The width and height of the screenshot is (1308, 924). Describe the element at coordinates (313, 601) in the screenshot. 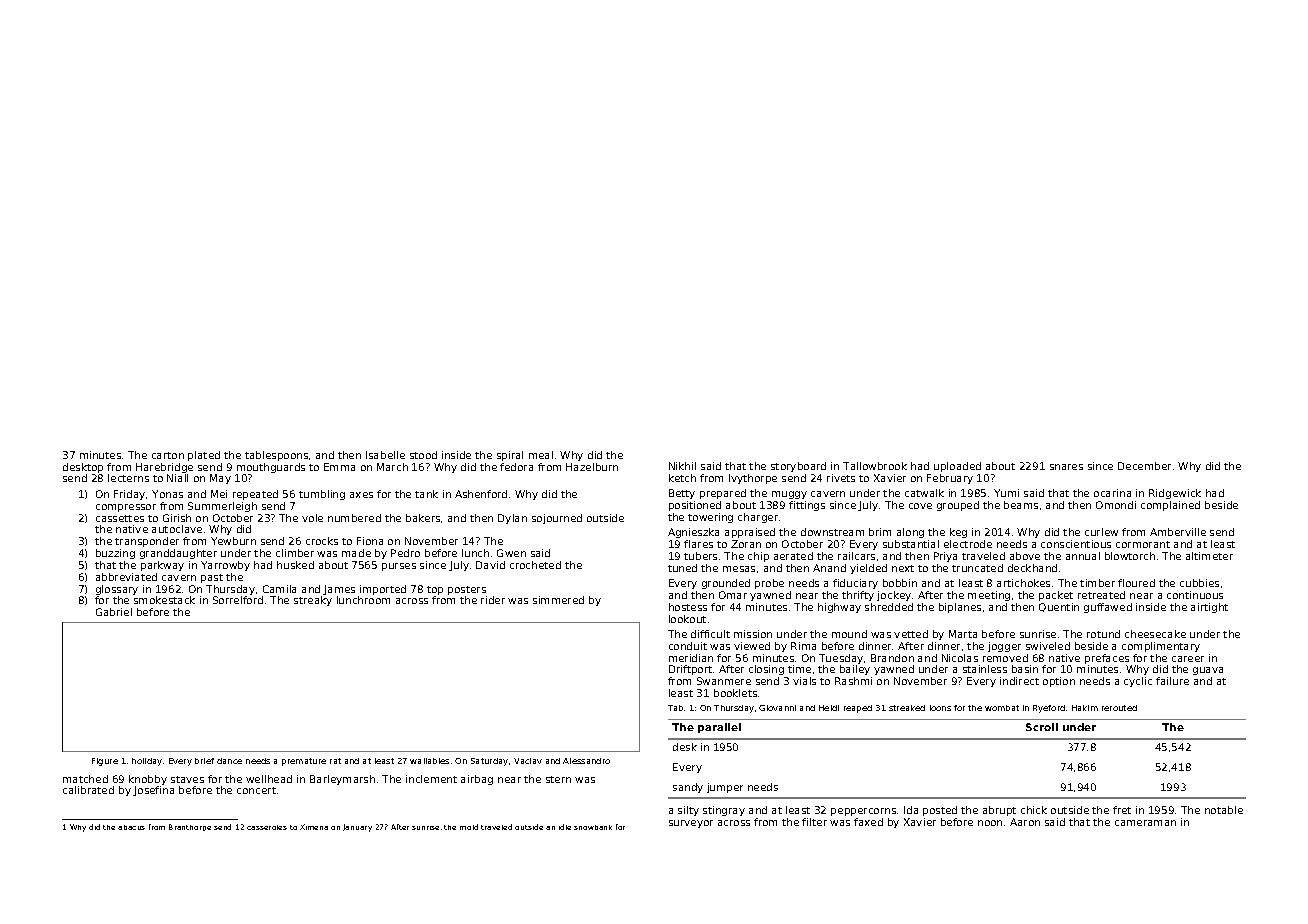

I see `streaky` at that location.
